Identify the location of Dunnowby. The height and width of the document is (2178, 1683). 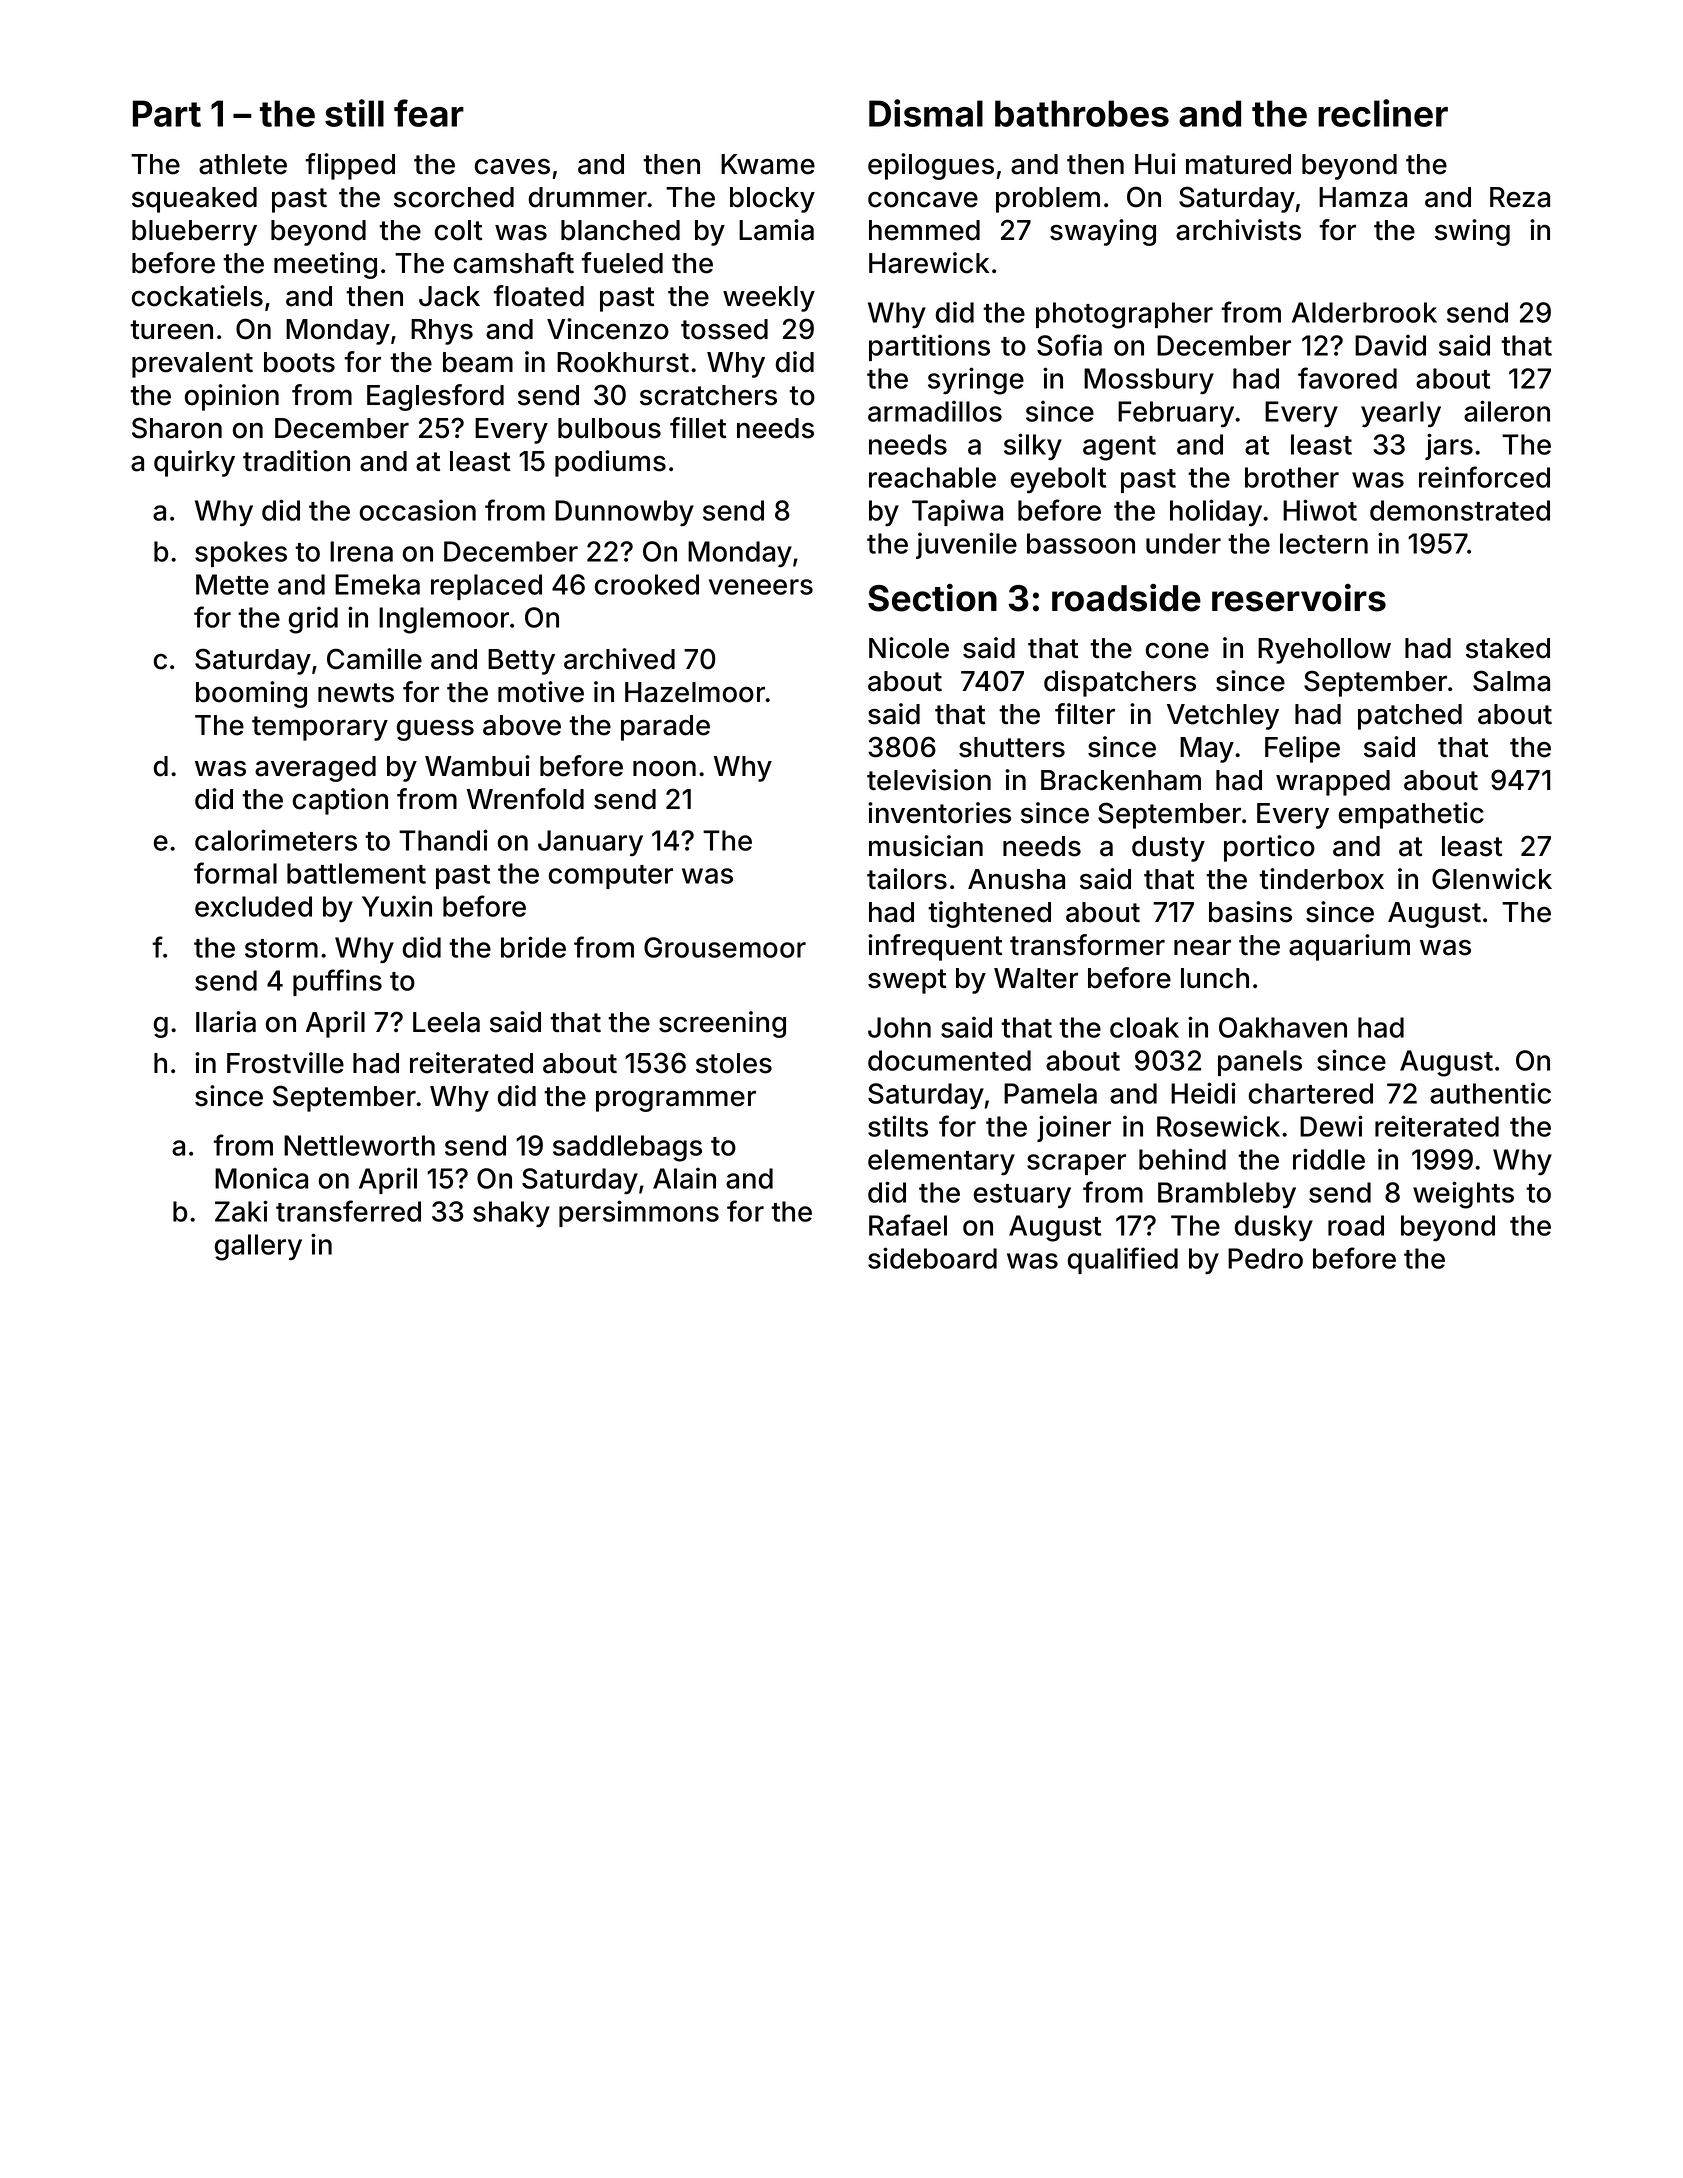
(624, 513).
